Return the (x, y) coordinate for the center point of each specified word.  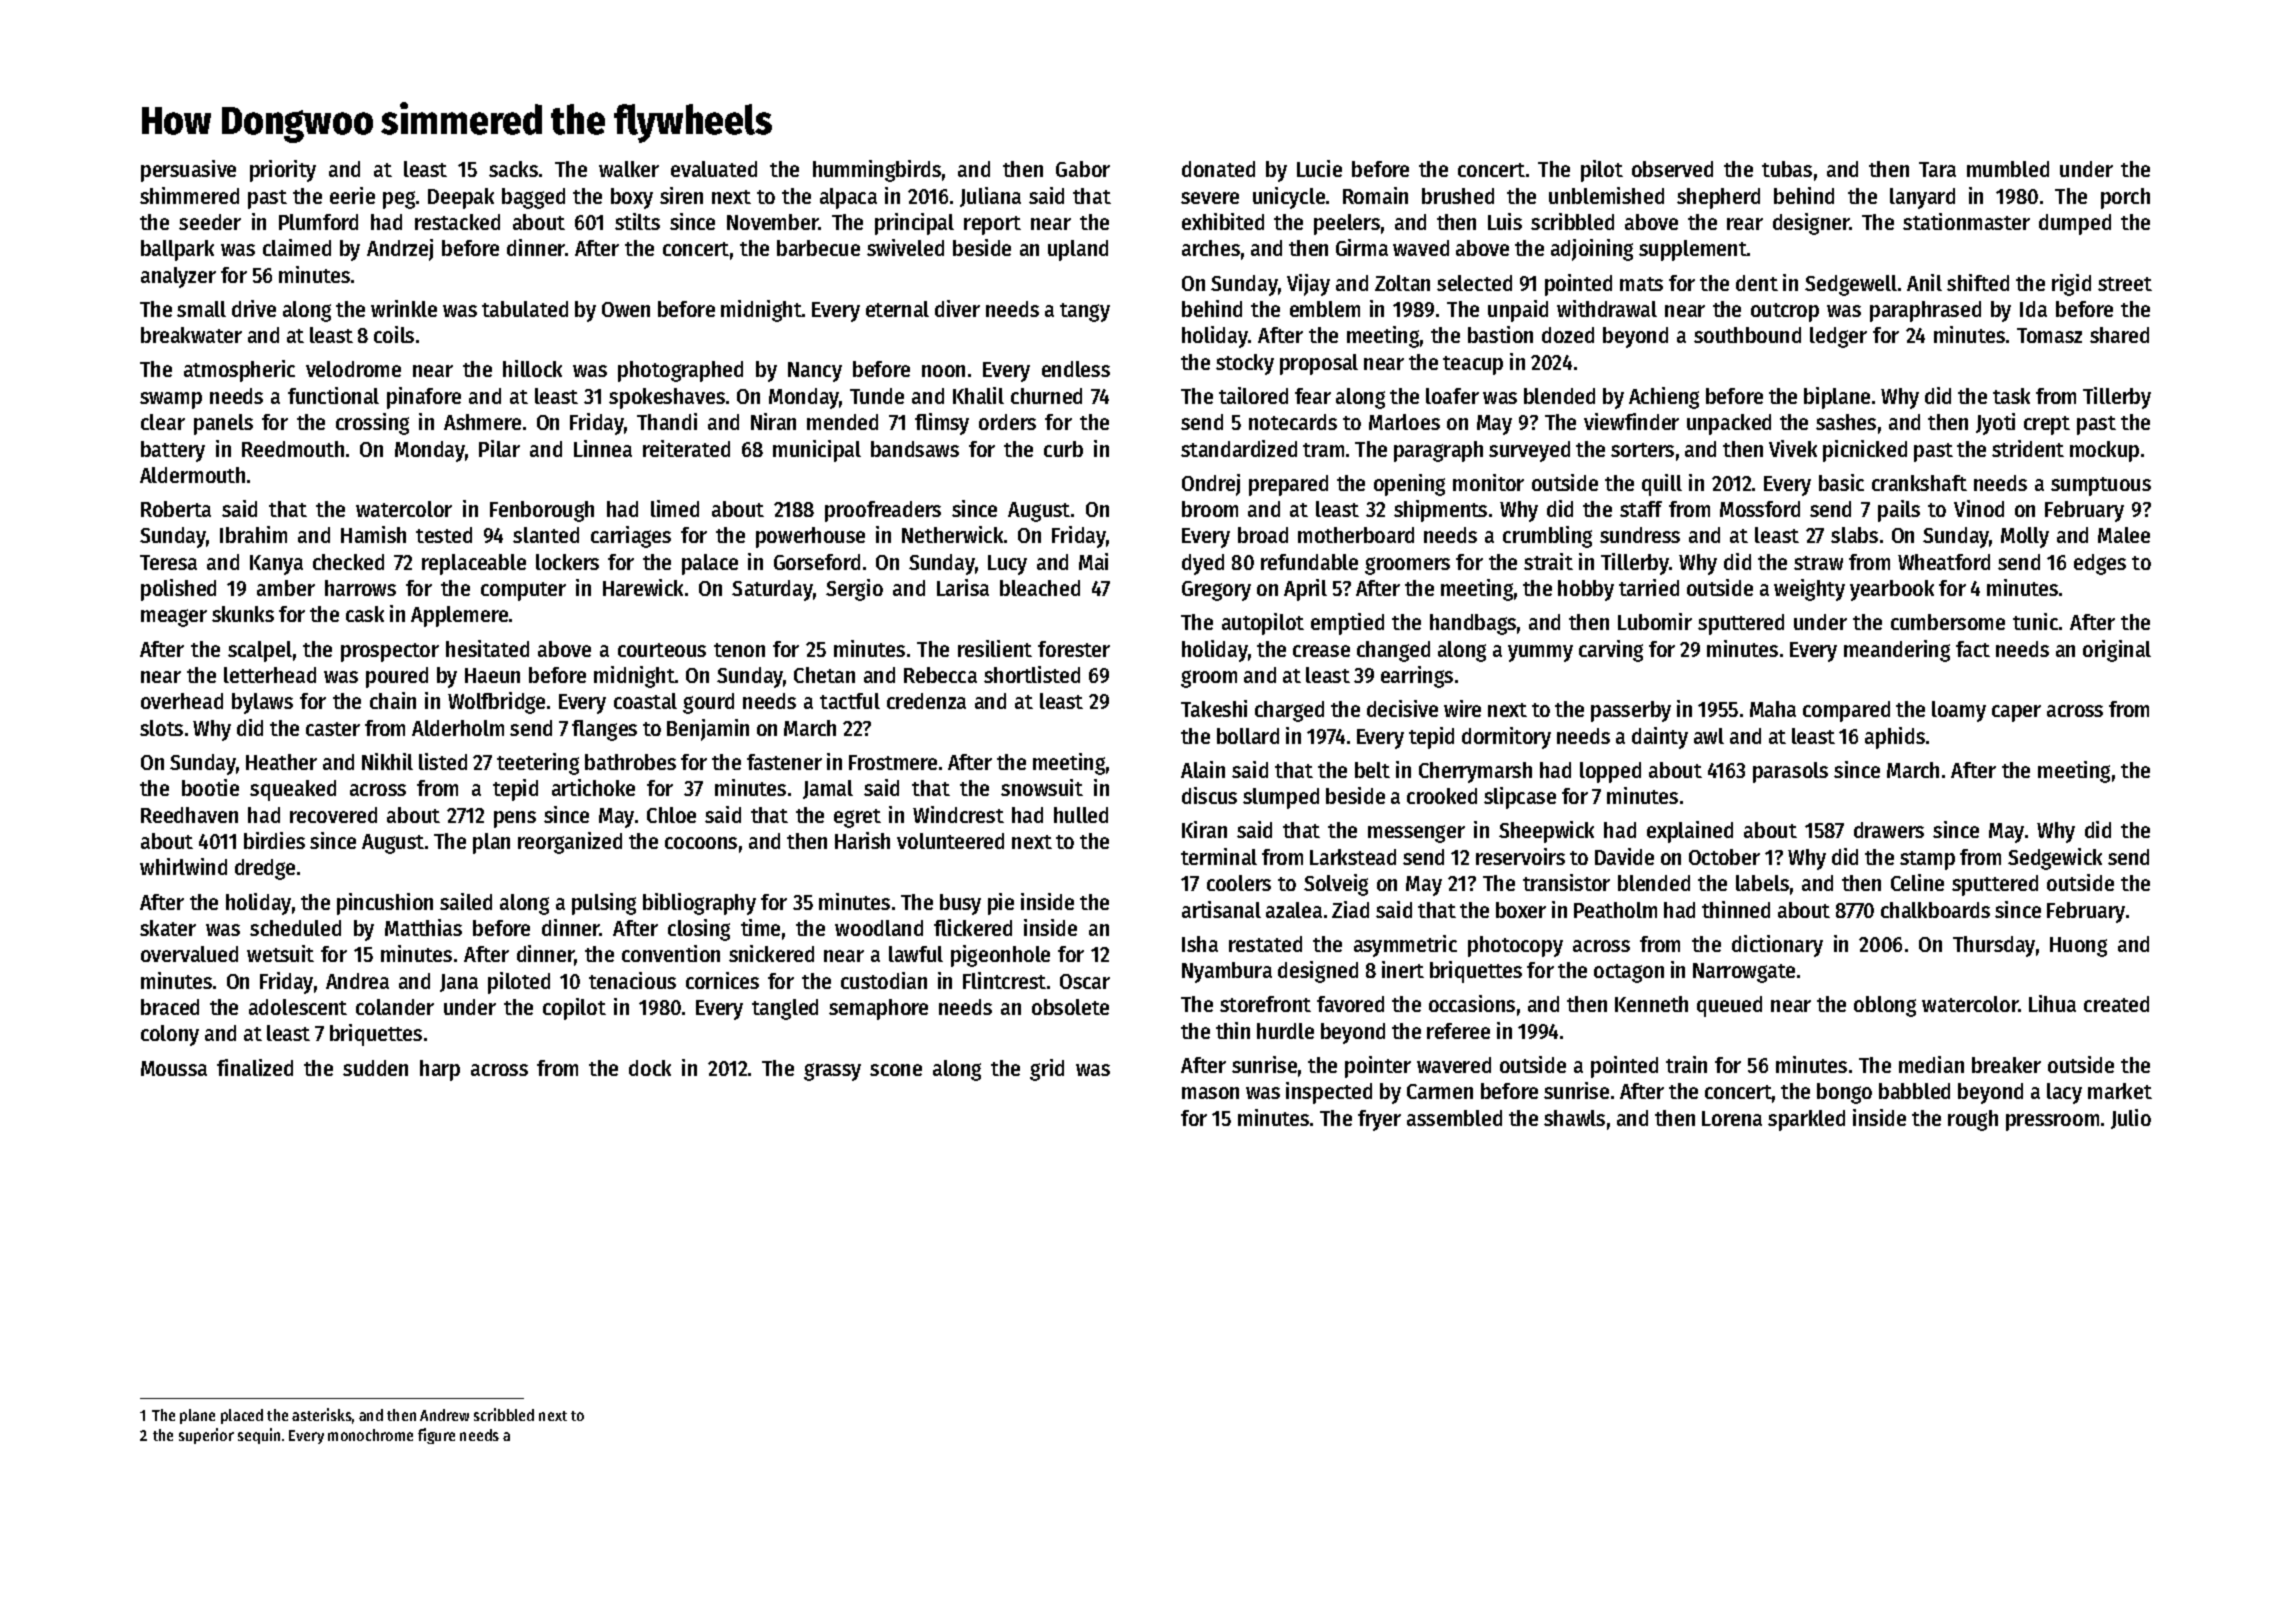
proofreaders (883, 511)
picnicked (1865, 451)
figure (436, 1436)
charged (1289, 711)
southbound (1747, 335)
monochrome (370, 1435)
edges (2100, 564)
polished (178, 590)
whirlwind (183, 866)
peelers (1347, 224)
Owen (626, 309)
